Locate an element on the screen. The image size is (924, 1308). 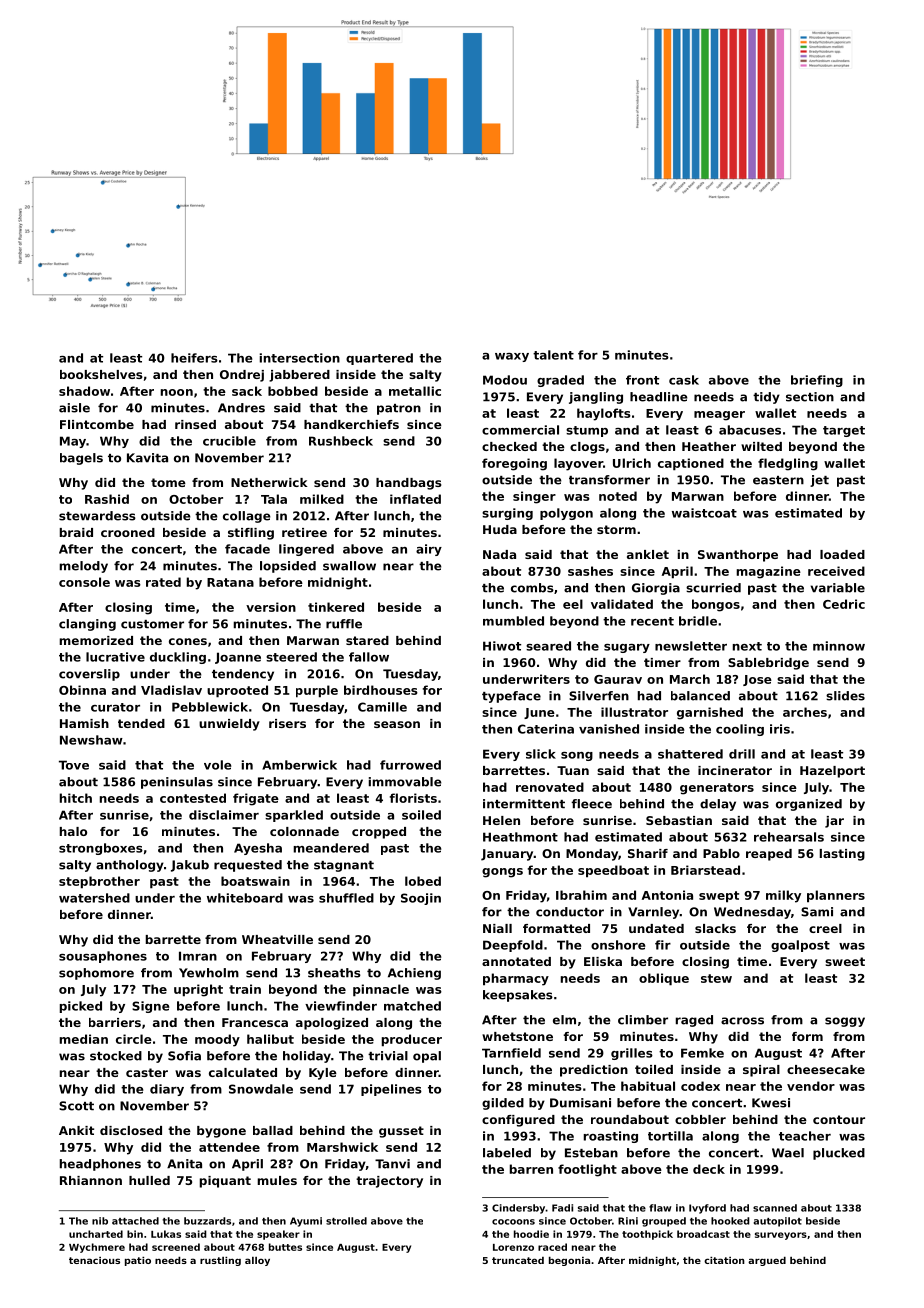
Cedric is located at coordinates (844, 604).
